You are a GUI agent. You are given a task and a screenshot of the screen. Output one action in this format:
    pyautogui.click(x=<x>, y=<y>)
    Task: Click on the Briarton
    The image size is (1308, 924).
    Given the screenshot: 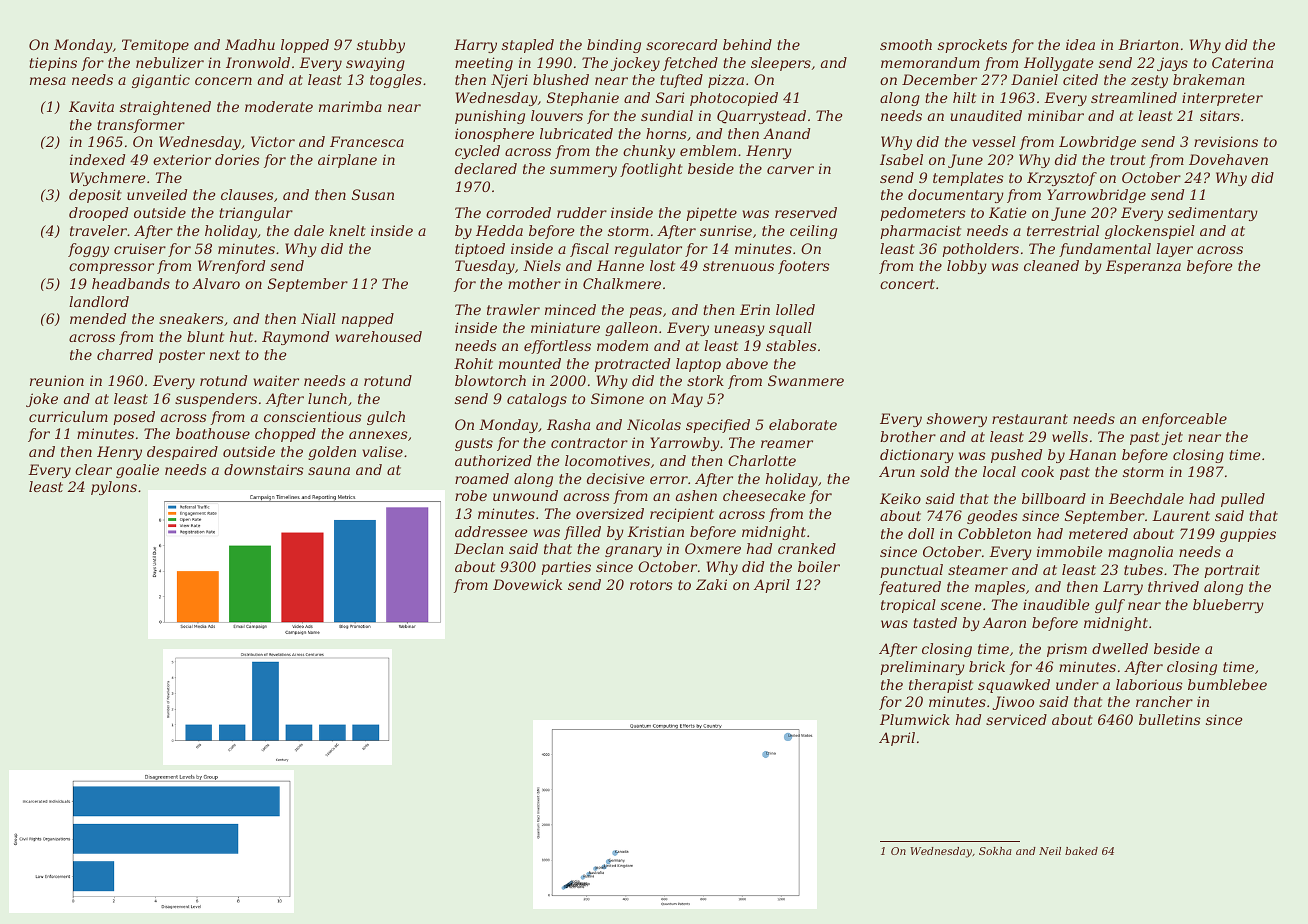 What is the action you would take?
    pyautogui.click(x=1148, y=44)
